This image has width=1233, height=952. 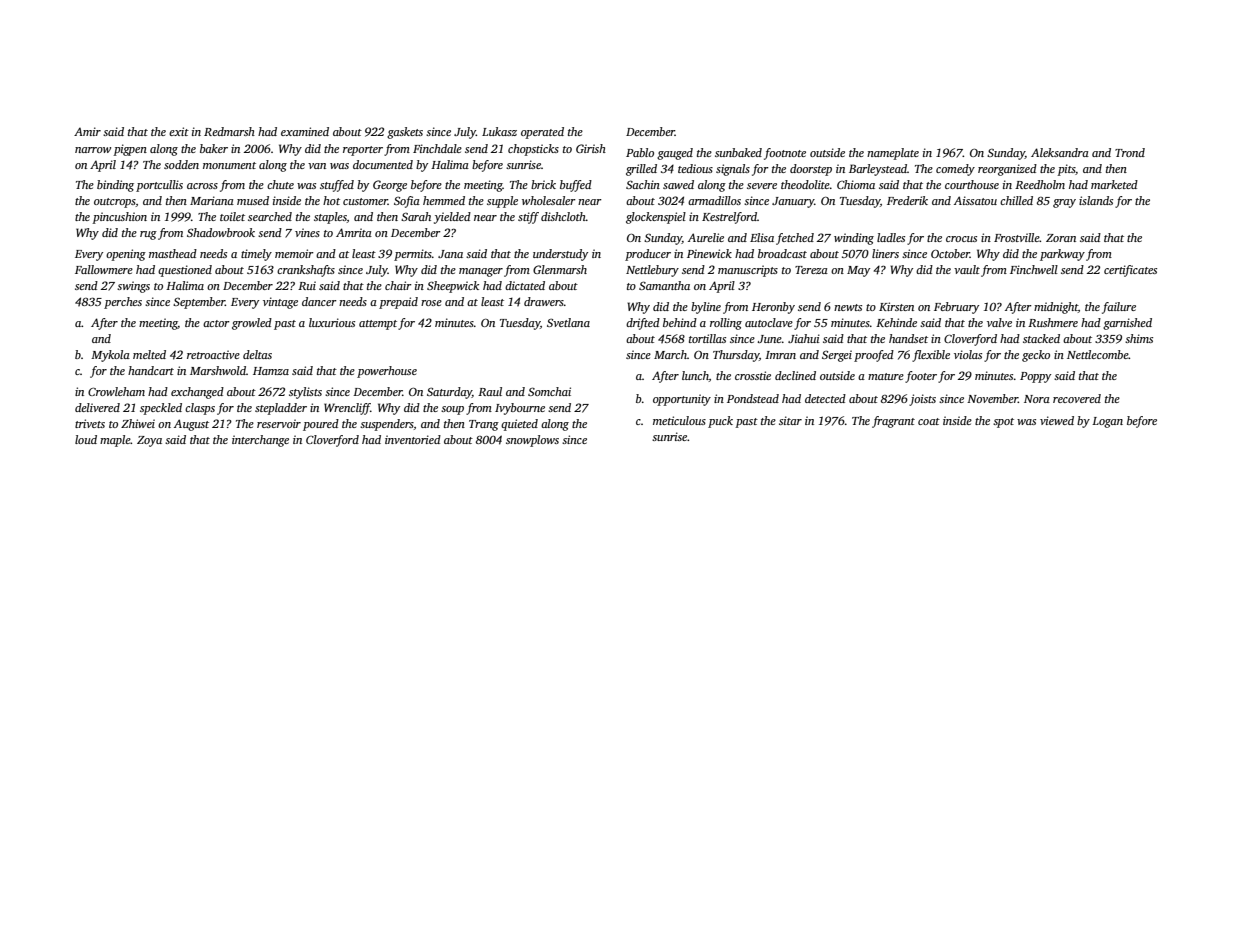 I want to click on documented, so click(x=383, y=164).
